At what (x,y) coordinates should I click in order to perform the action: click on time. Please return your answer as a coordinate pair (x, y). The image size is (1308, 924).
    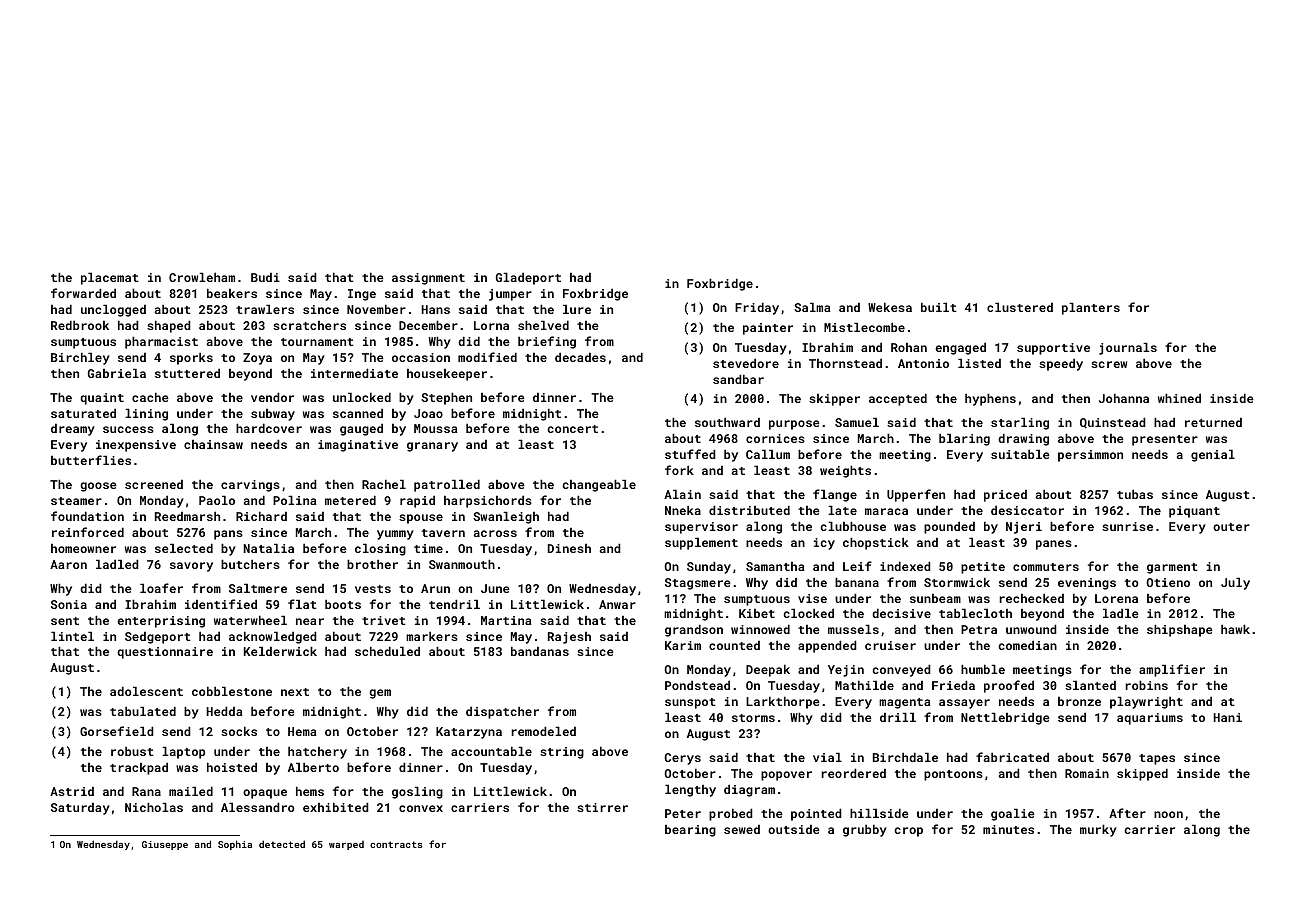
    Looking at the image, I should click on (428, 548).
